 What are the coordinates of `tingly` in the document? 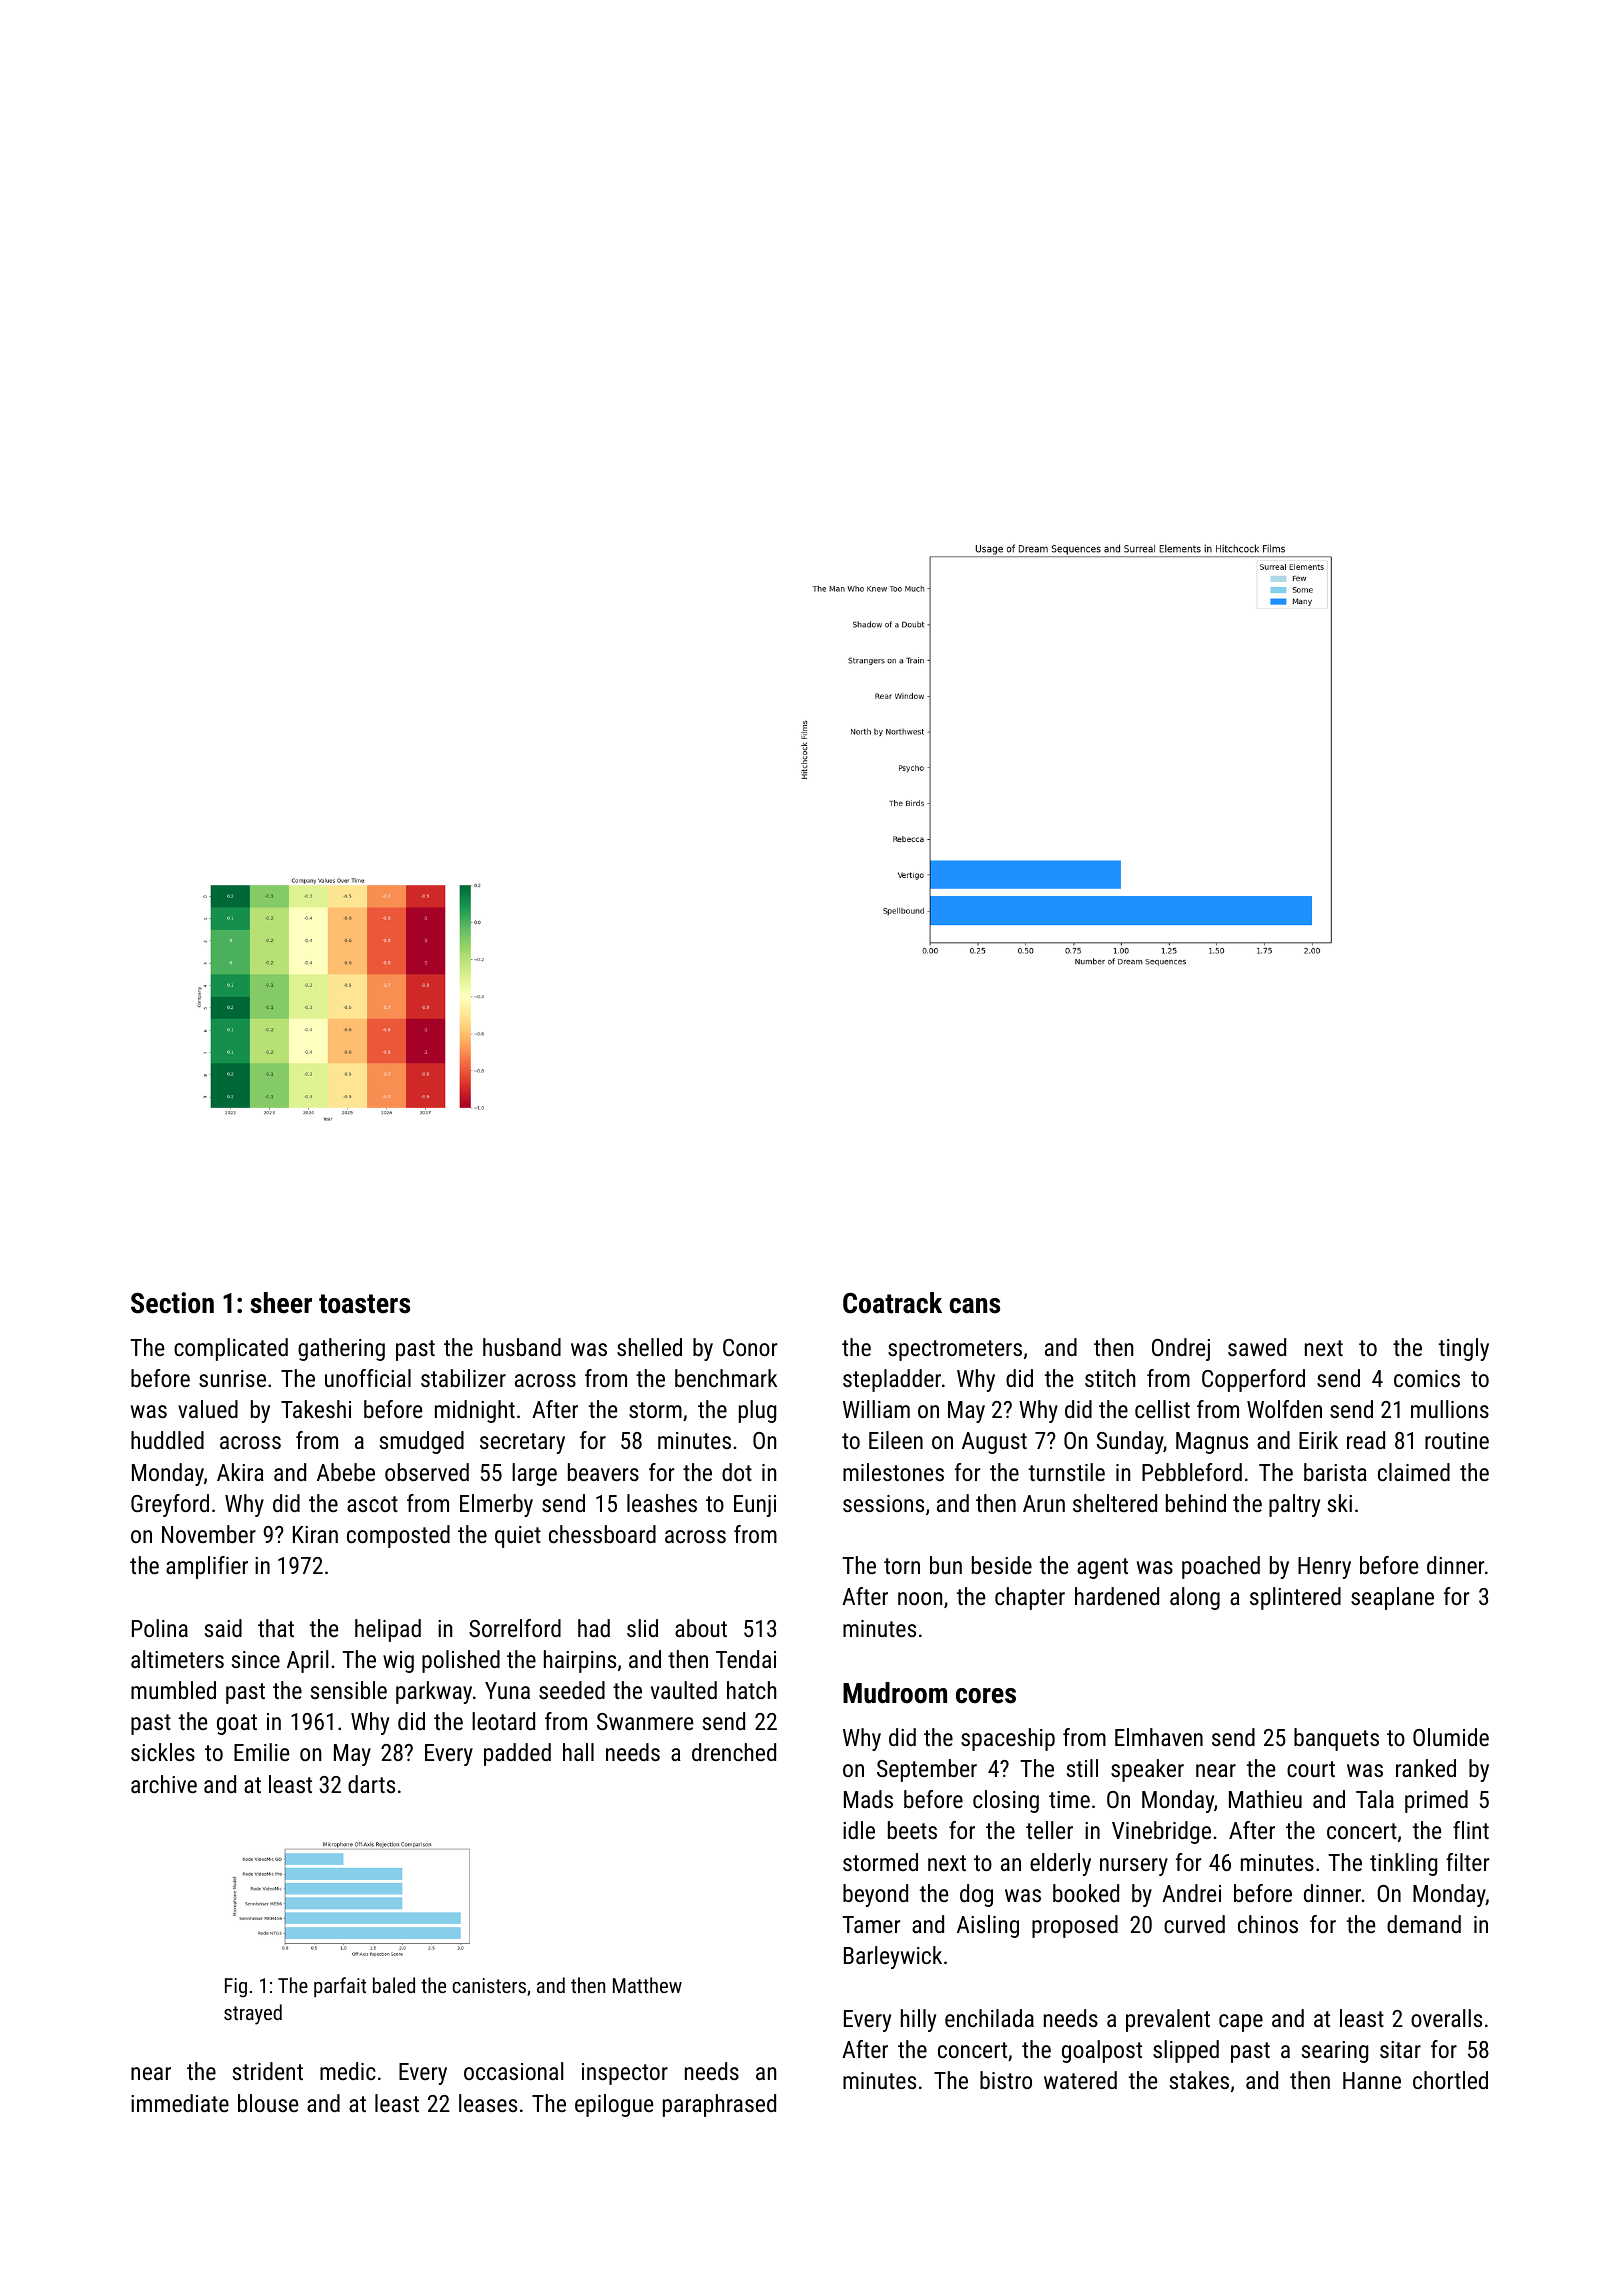 It's located at (1464, 1349).
